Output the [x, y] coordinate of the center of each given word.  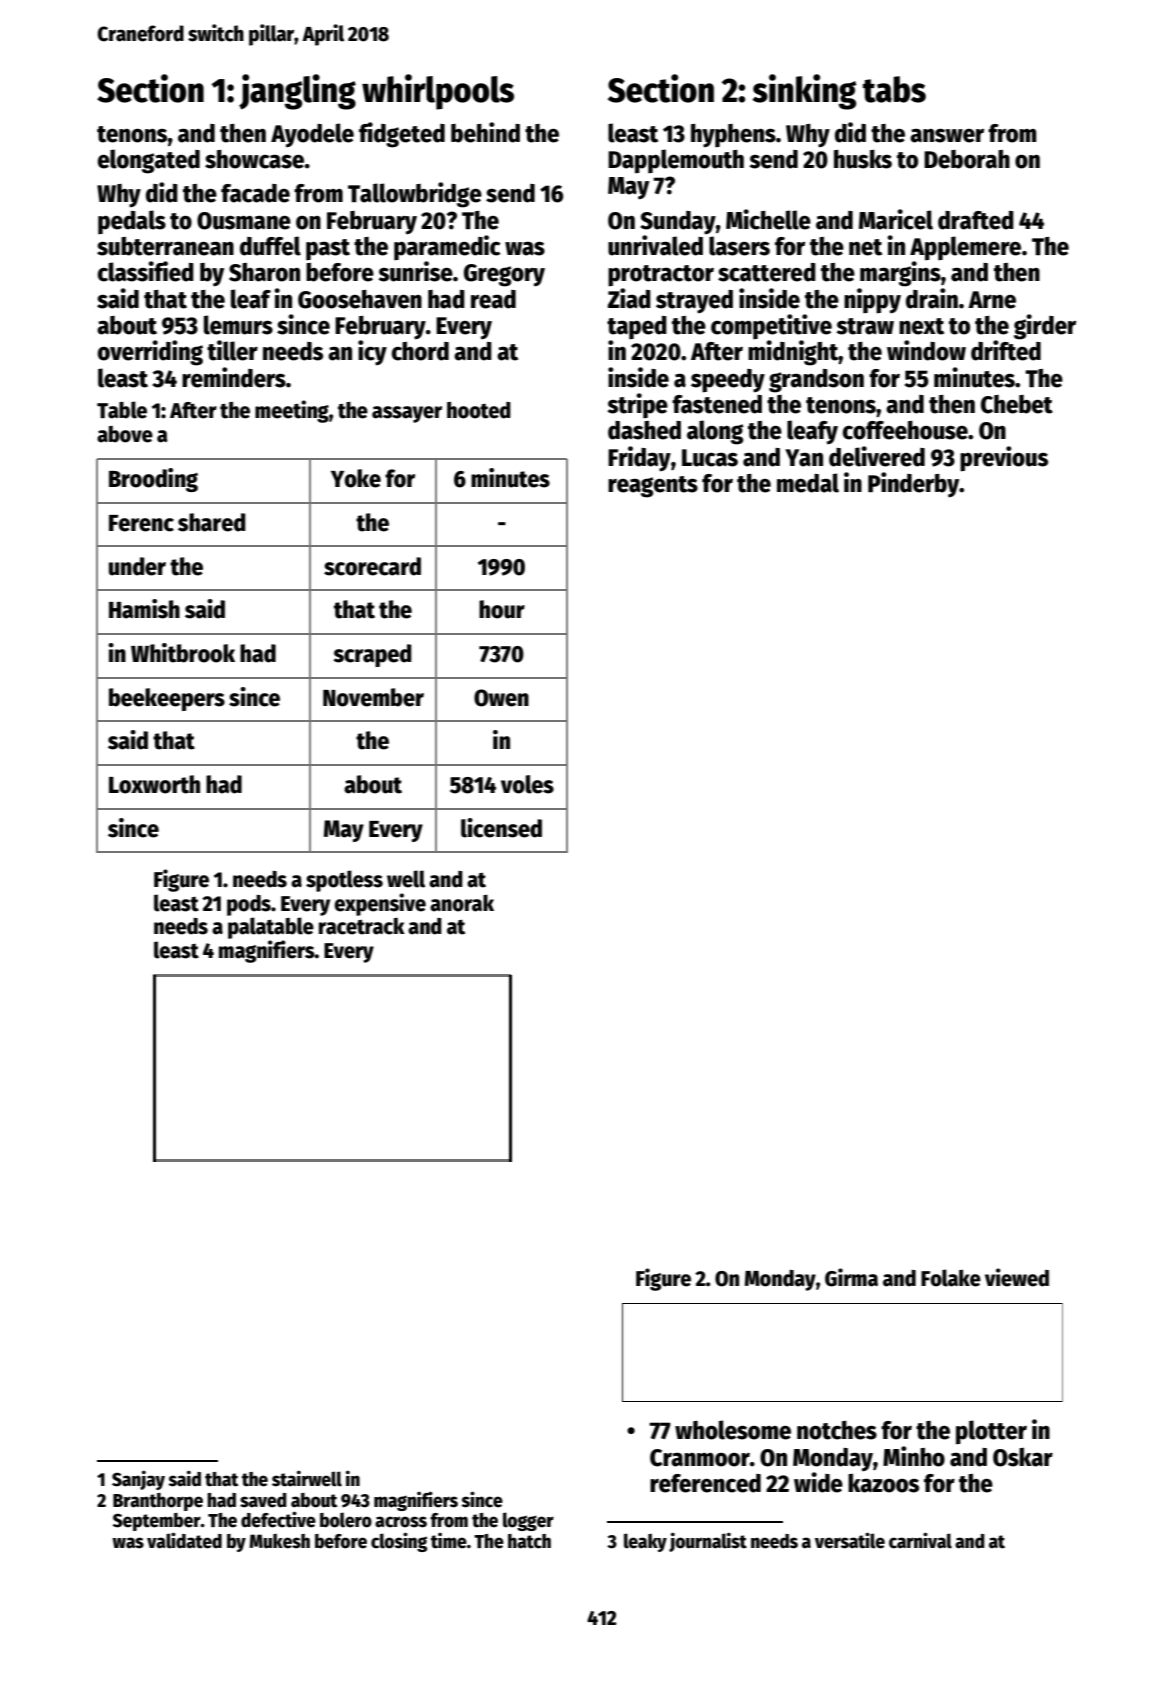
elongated [149, 161]
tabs [894, 89]
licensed [501, 828]
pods [249, 905]
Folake [951, 1278]
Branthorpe [158, 1502]
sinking [804, 92]
